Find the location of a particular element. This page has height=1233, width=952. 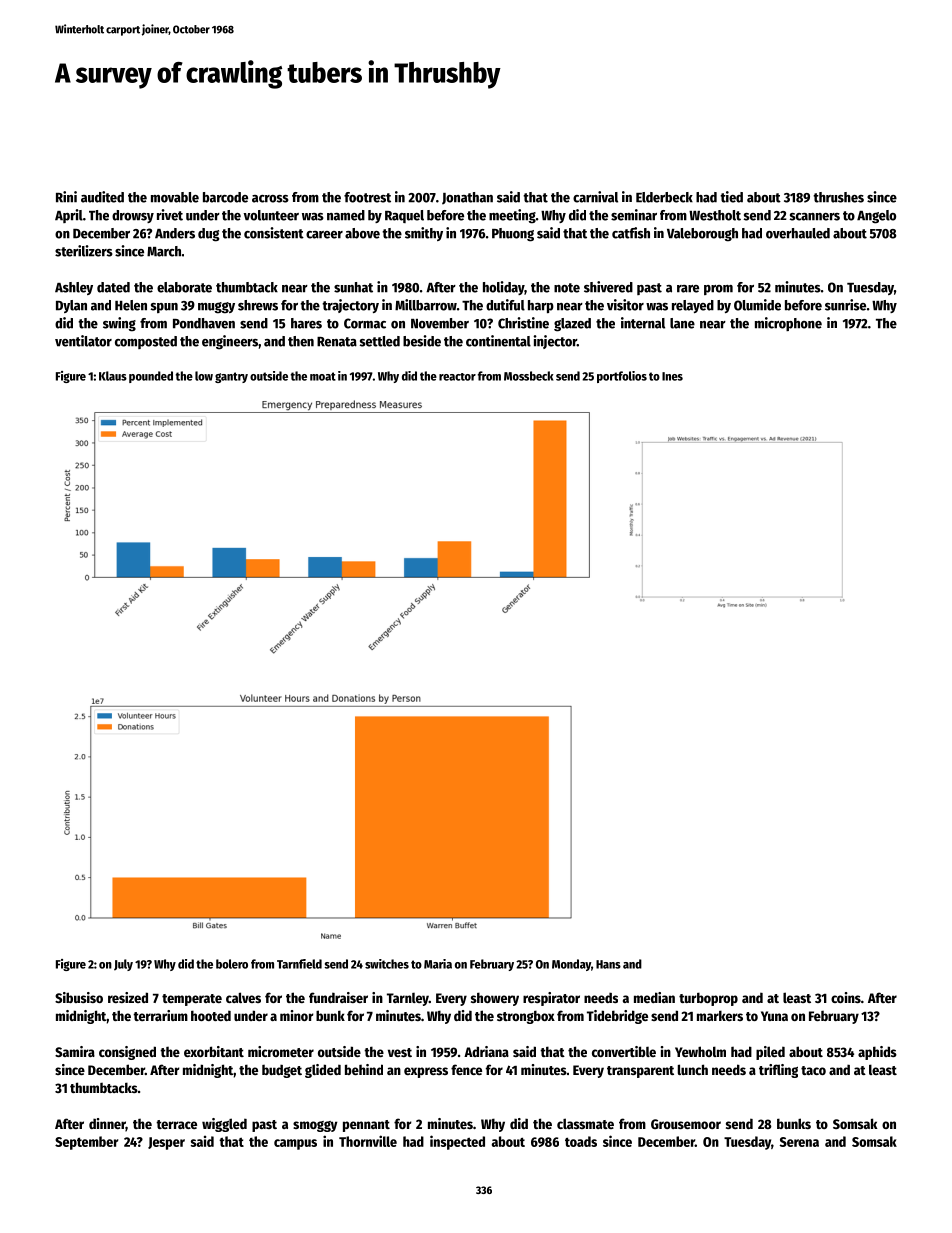

Tarnfield is located at coordinates (299, 964).
